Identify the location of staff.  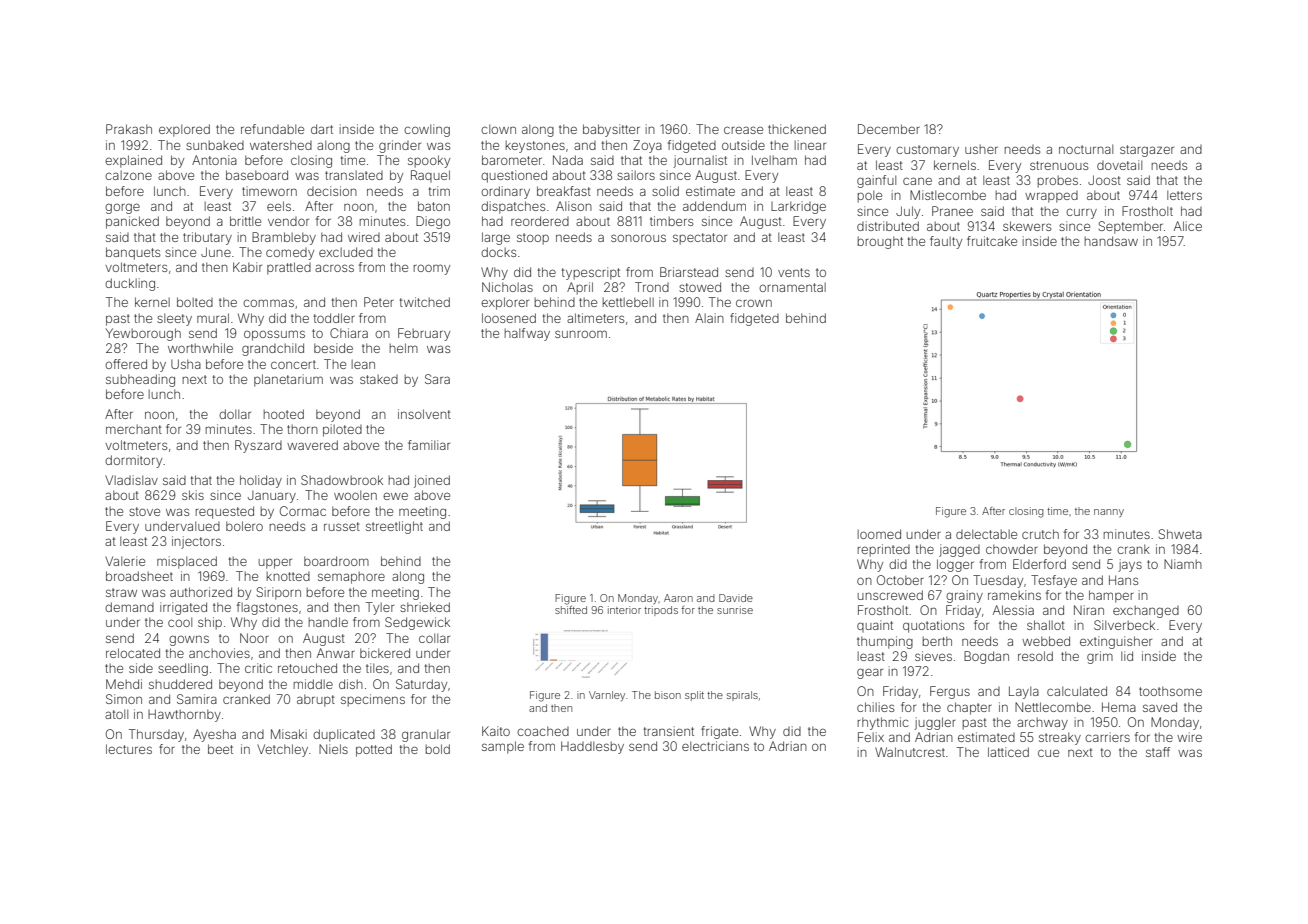
(1158, 752).
